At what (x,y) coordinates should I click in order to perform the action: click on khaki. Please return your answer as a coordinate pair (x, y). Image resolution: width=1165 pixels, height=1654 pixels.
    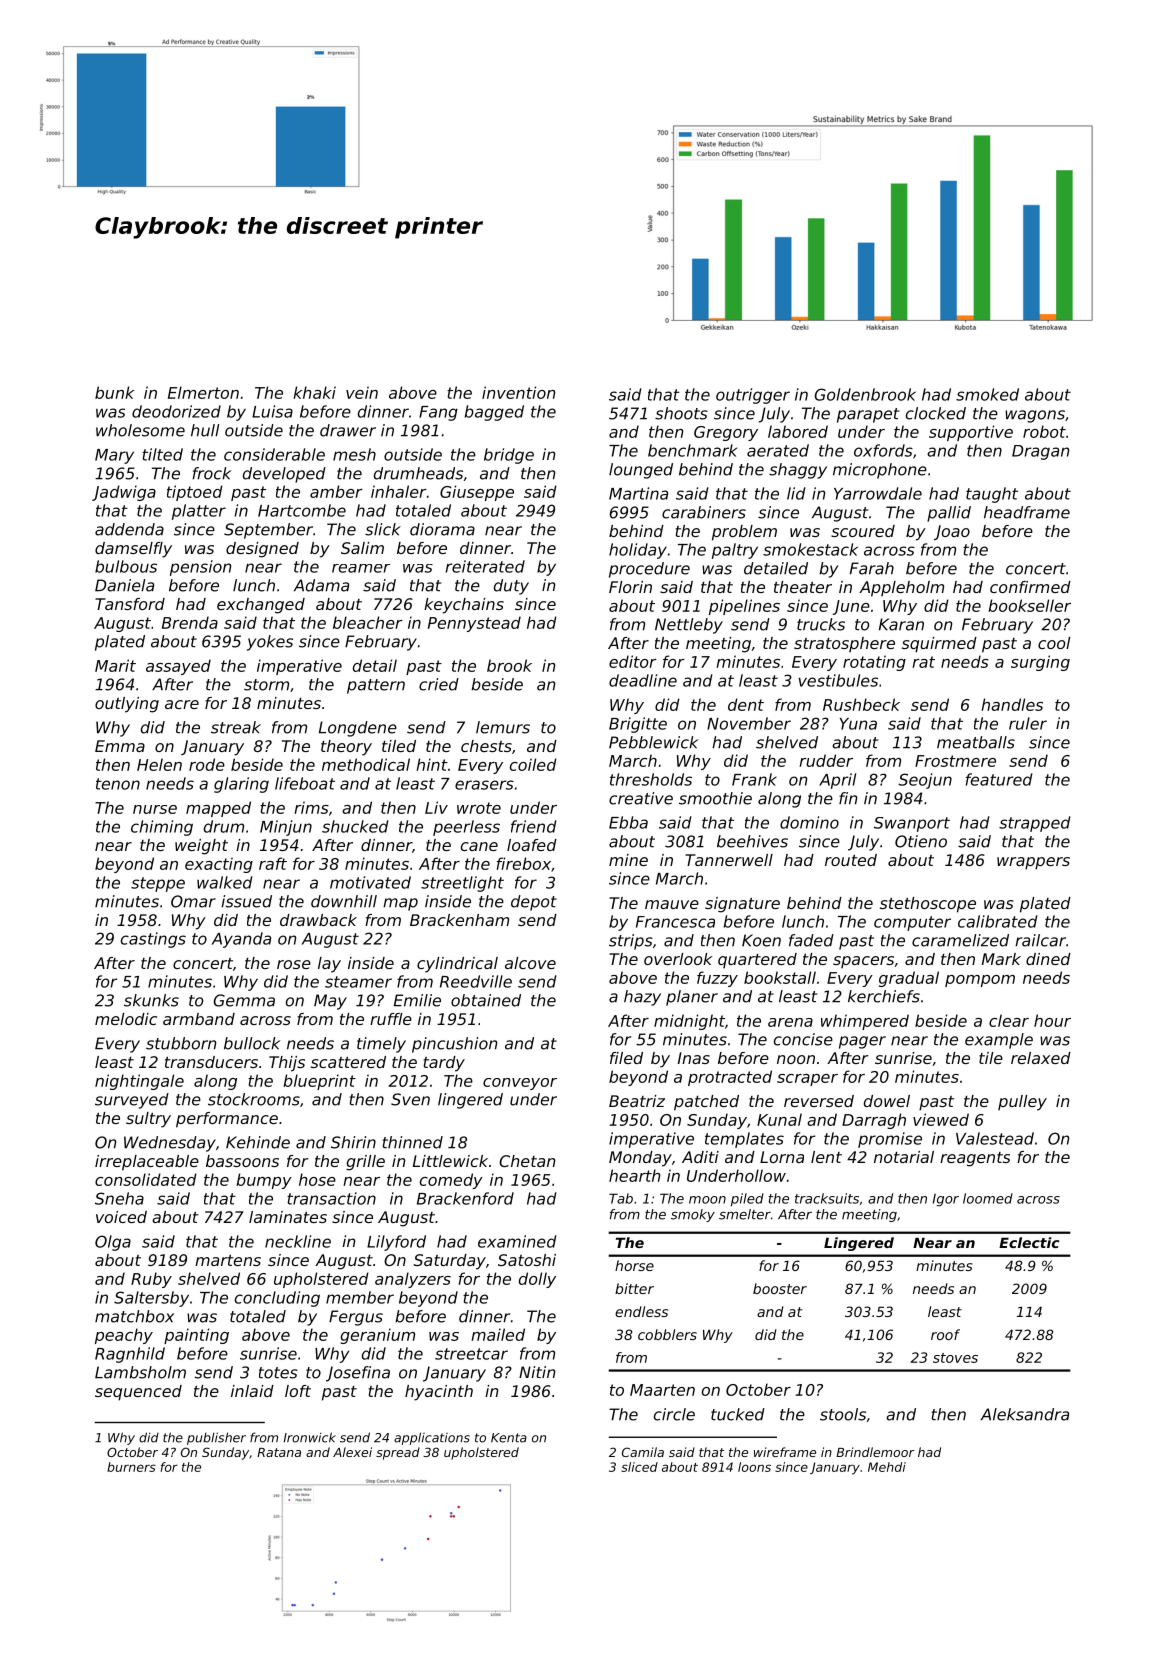
    Looking at the image, I should click on (314, 392).
